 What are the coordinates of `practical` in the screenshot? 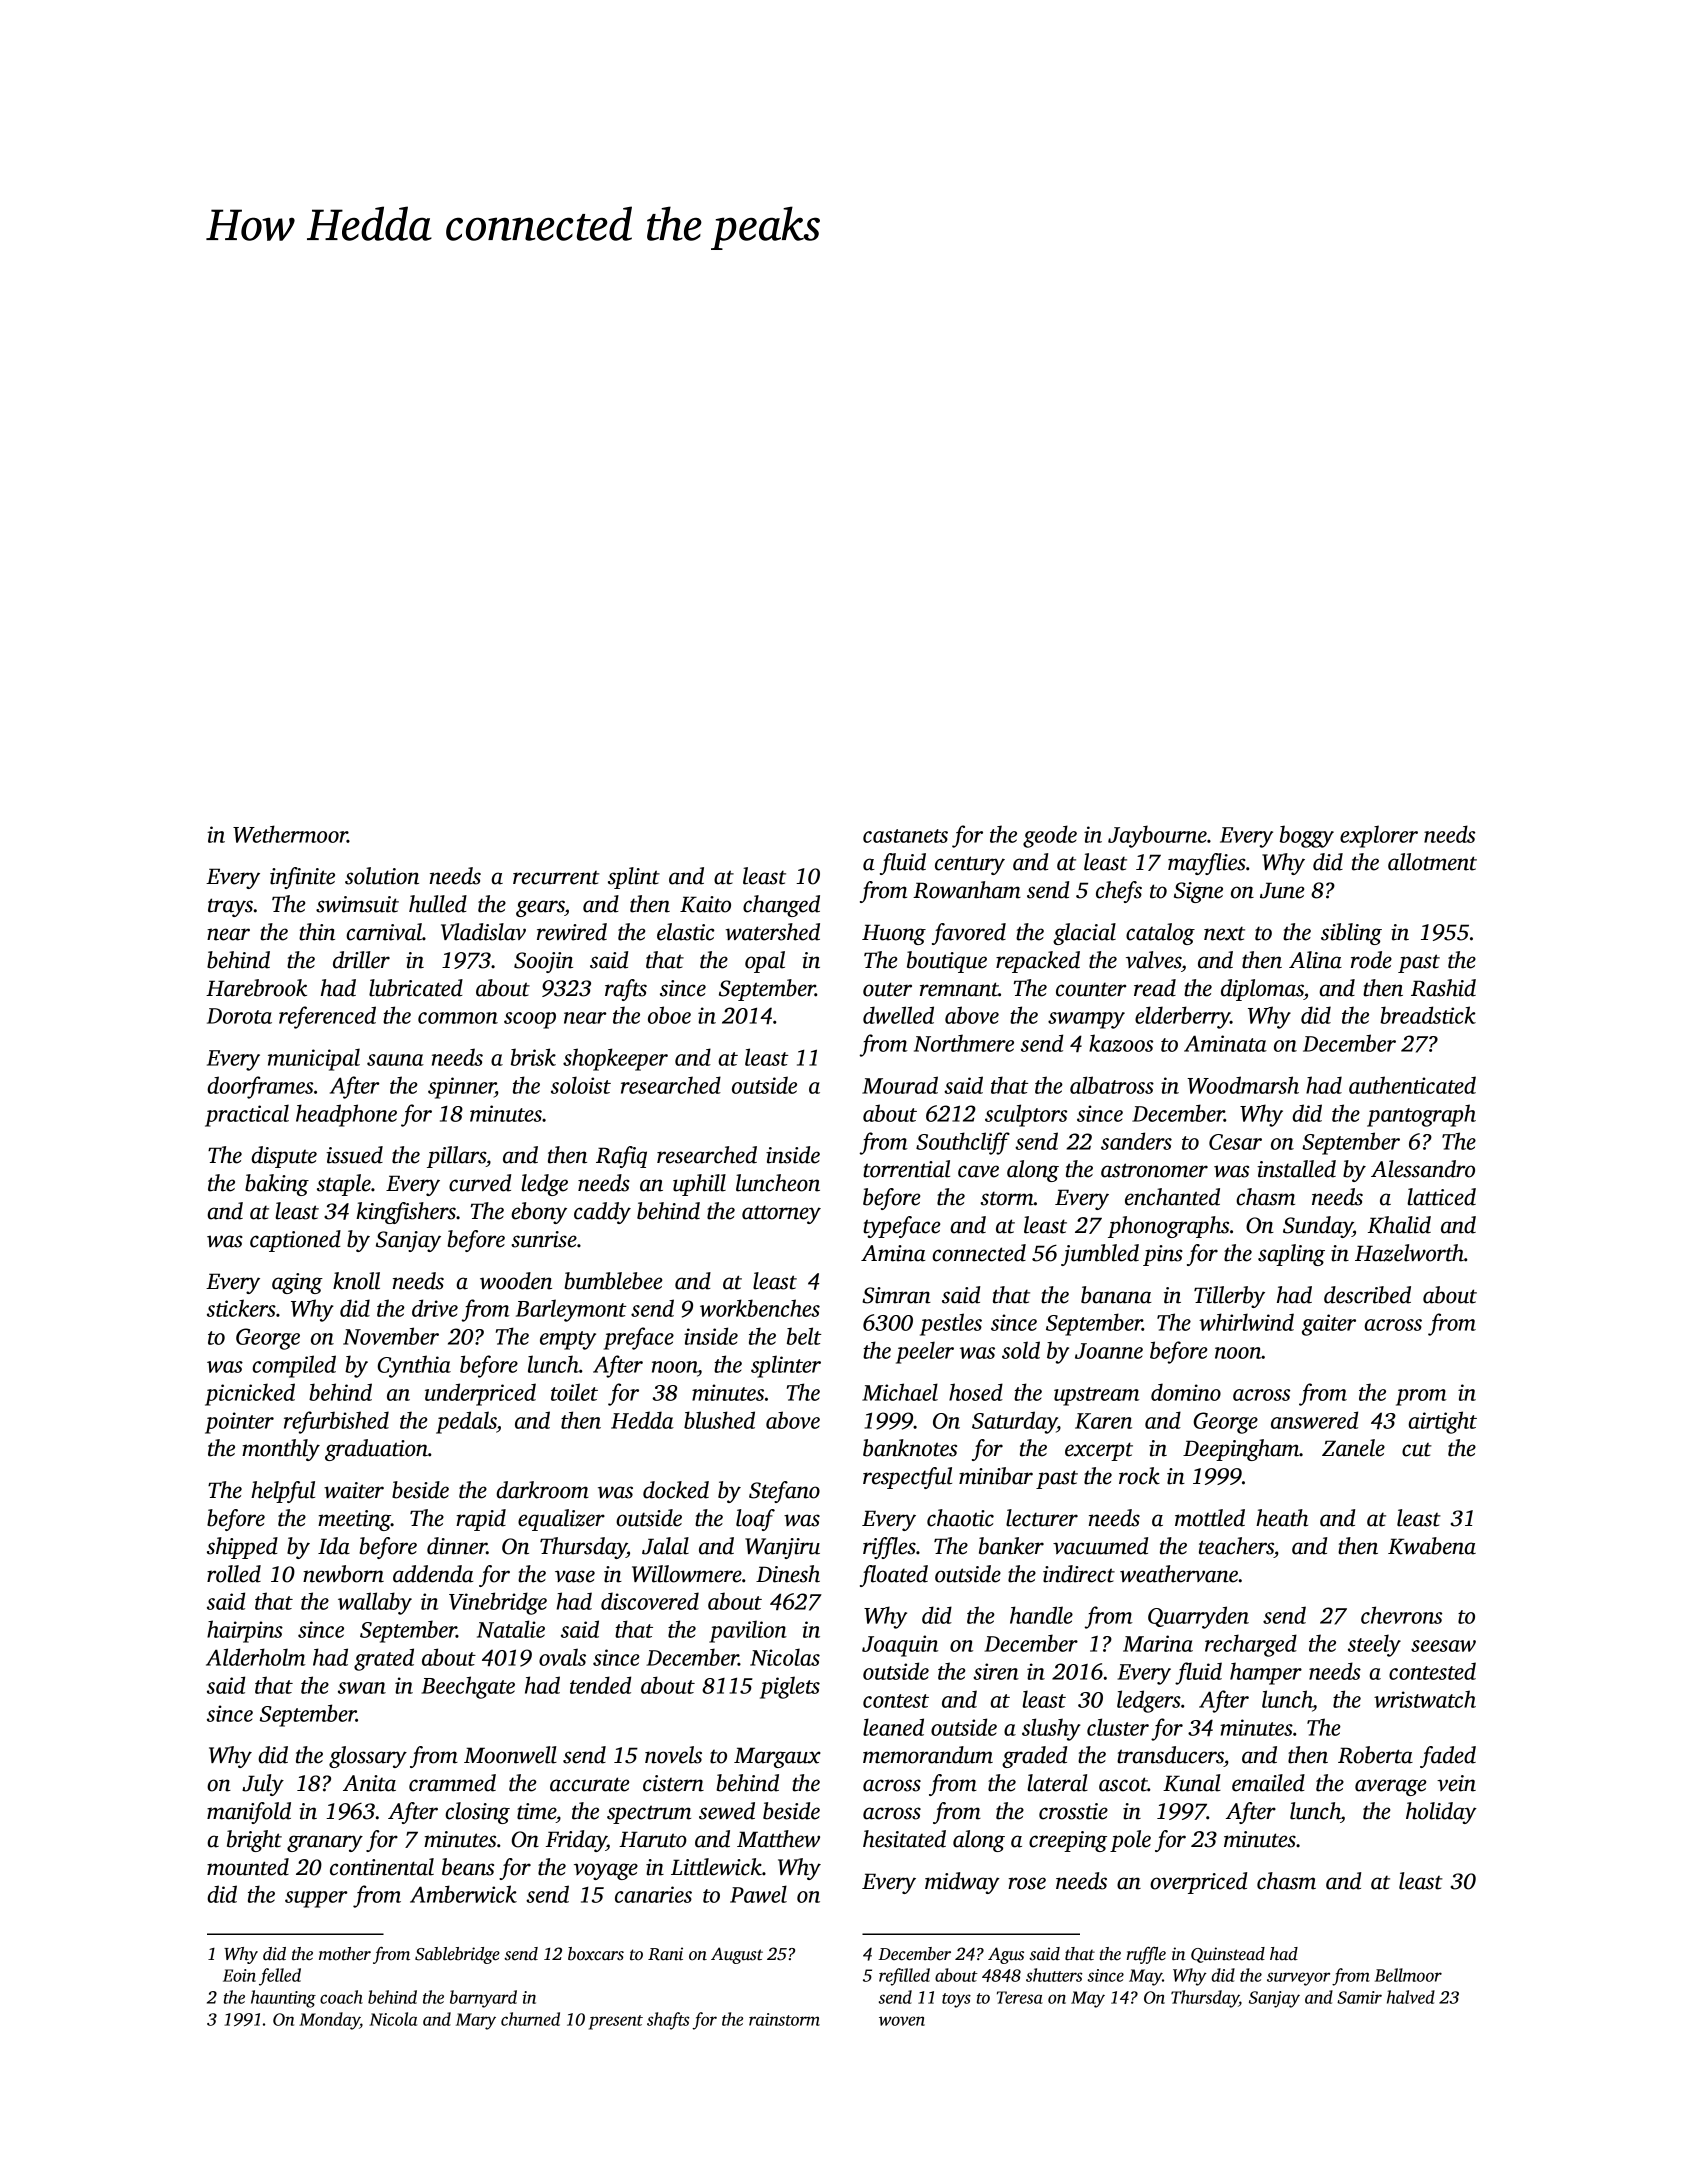 It's located at (247, 1115).
